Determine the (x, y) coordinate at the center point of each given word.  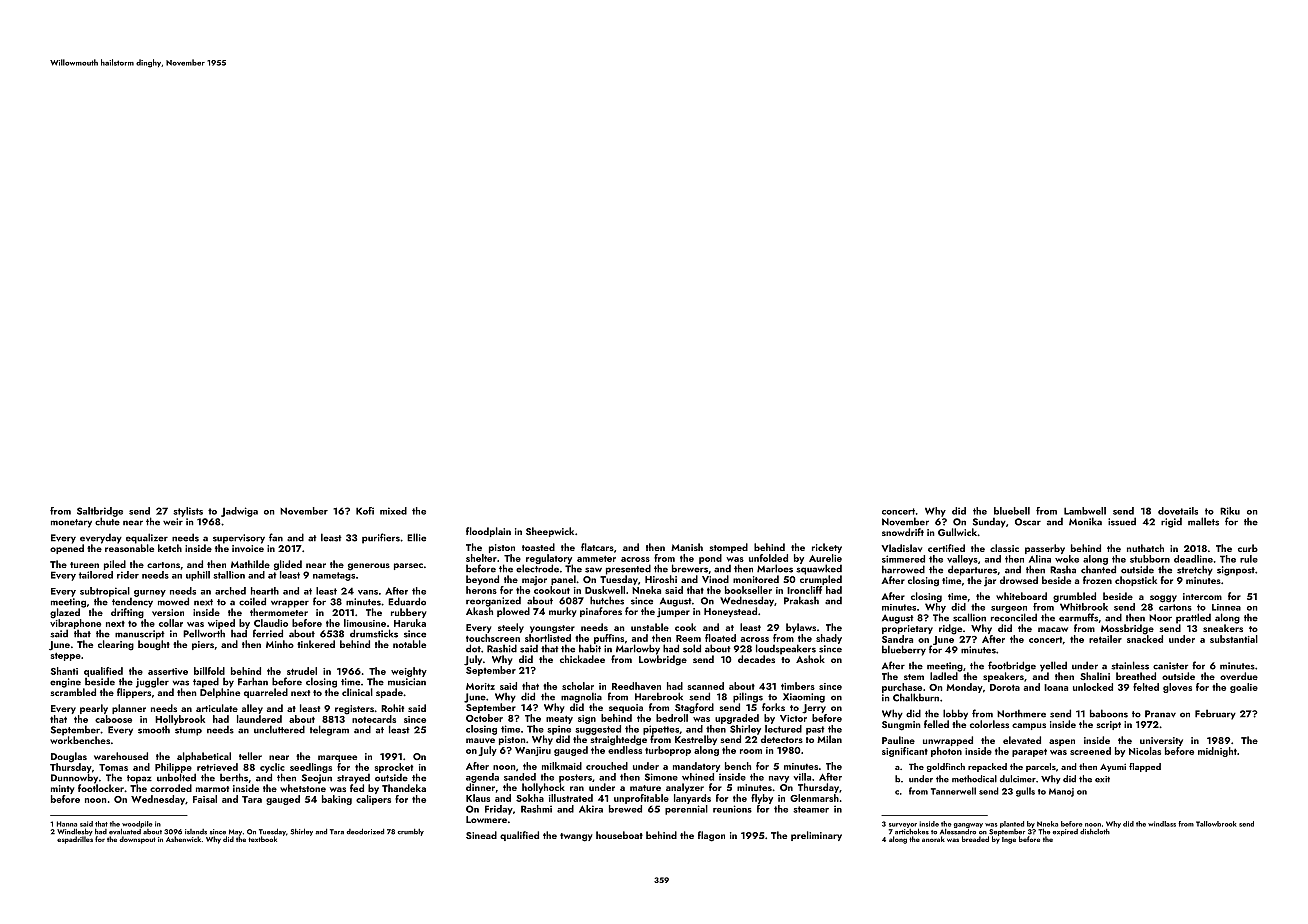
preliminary (816, 836)
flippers (134, 693)
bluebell (1012, 511)
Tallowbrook (1216, 824)
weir (173, 522)
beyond (482, 580)
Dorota (1005, 687)
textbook (262, 839)
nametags (334, 576)
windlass (1162, 824)
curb (1248, 548)
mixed (393, 511)
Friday (499, 810)
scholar (578, 686)
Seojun (317, 779)
